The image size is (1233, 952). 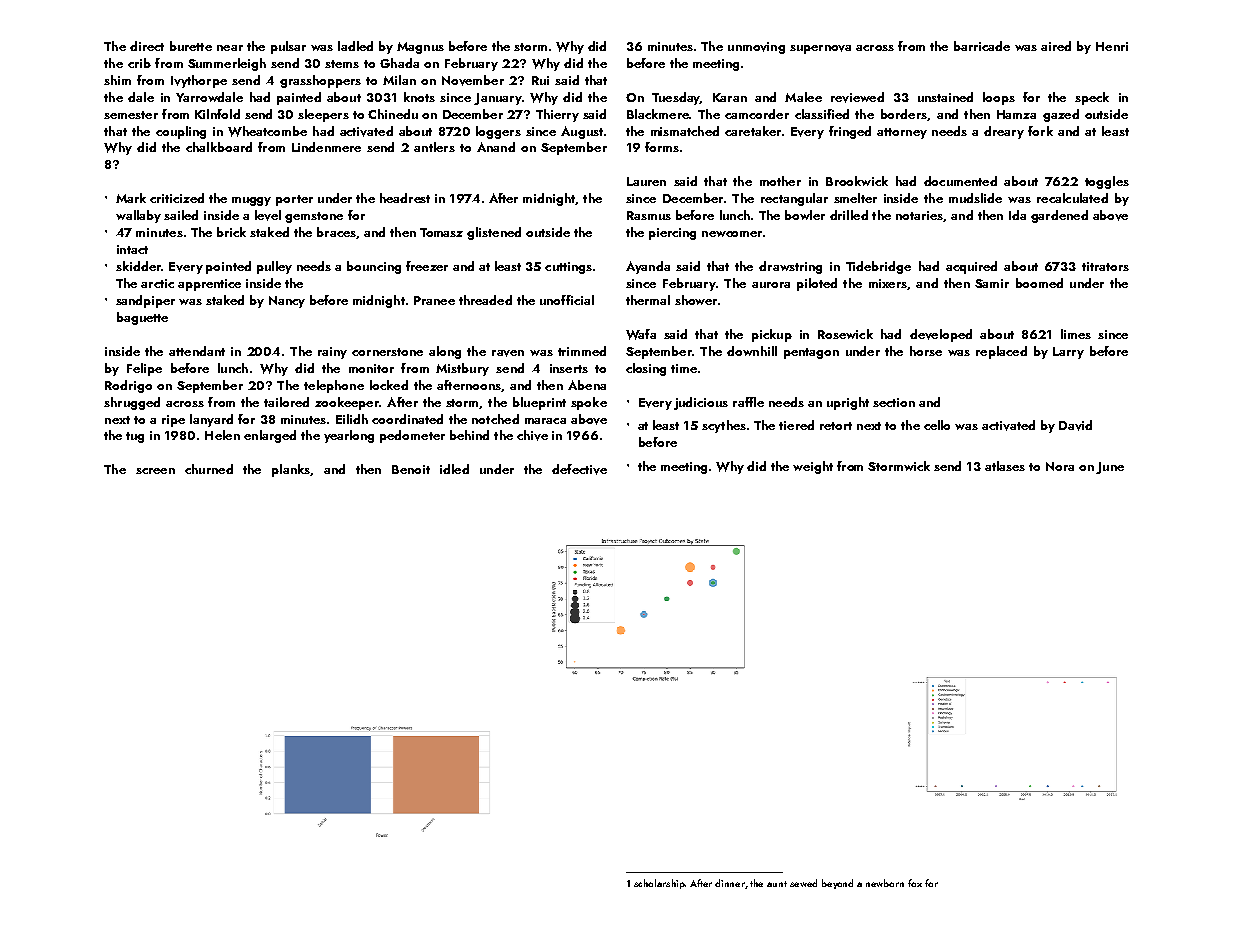 What do you see at coordinates (144, 369) in the screenshot?
I see `Felipe` at bounding box center [144, 369].
